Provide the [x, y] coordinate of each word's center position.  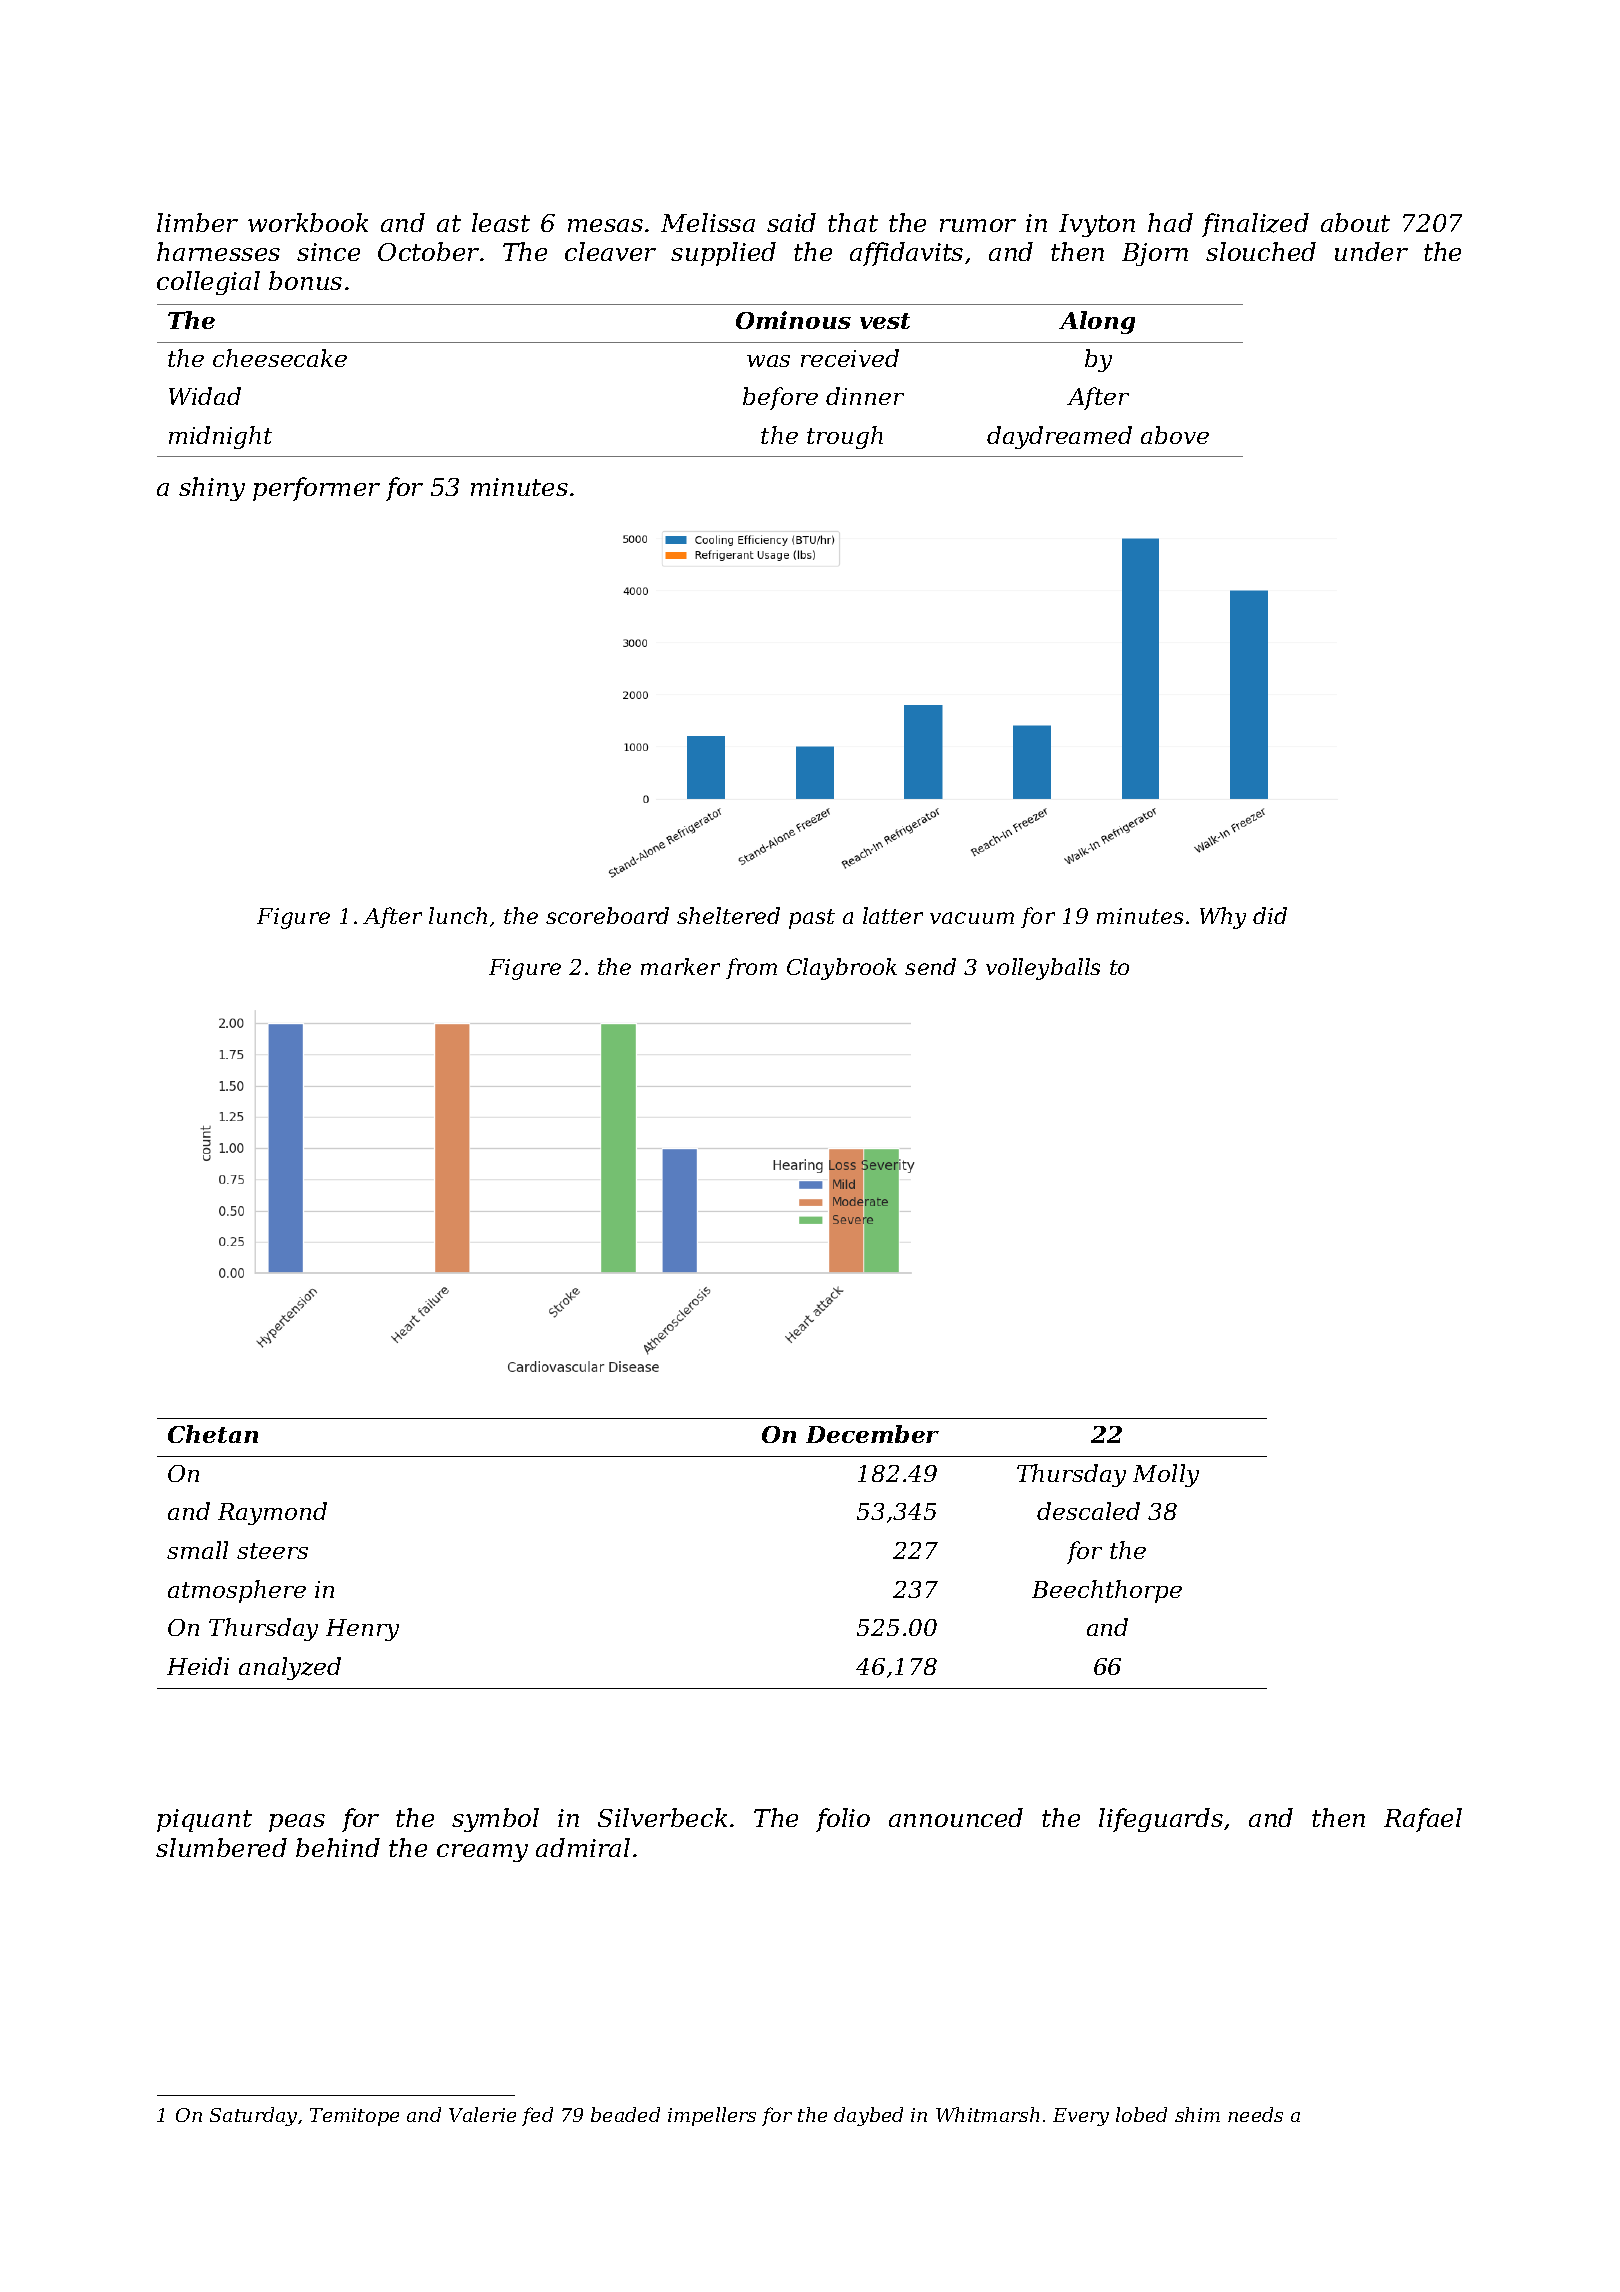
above [1175, 435]
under [1371, 251]
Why [1223, 918]
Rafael [1423, 1820]
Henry [362, 1630]
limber [197, 222]
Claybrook [842, 969]
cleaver [610, 251]
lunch [458, 915]
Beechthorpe [1107, 1591]
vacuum [972, 918]
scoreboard [607, 915]
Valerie [482, 2114]
